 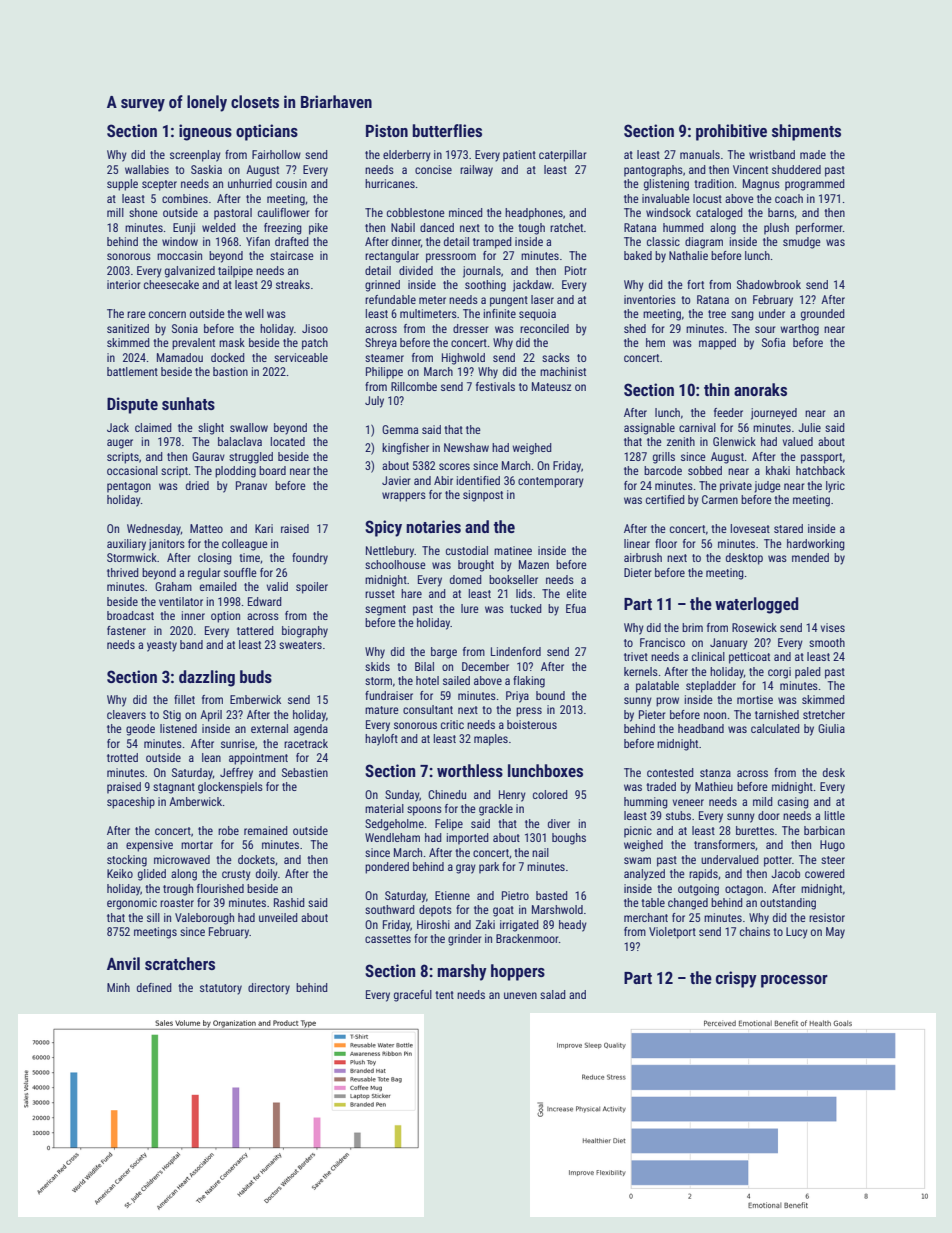 What do you see at coordinates (749, 658) in the screenshot?
I see `petticoat` at bounding box center [749, 658].
